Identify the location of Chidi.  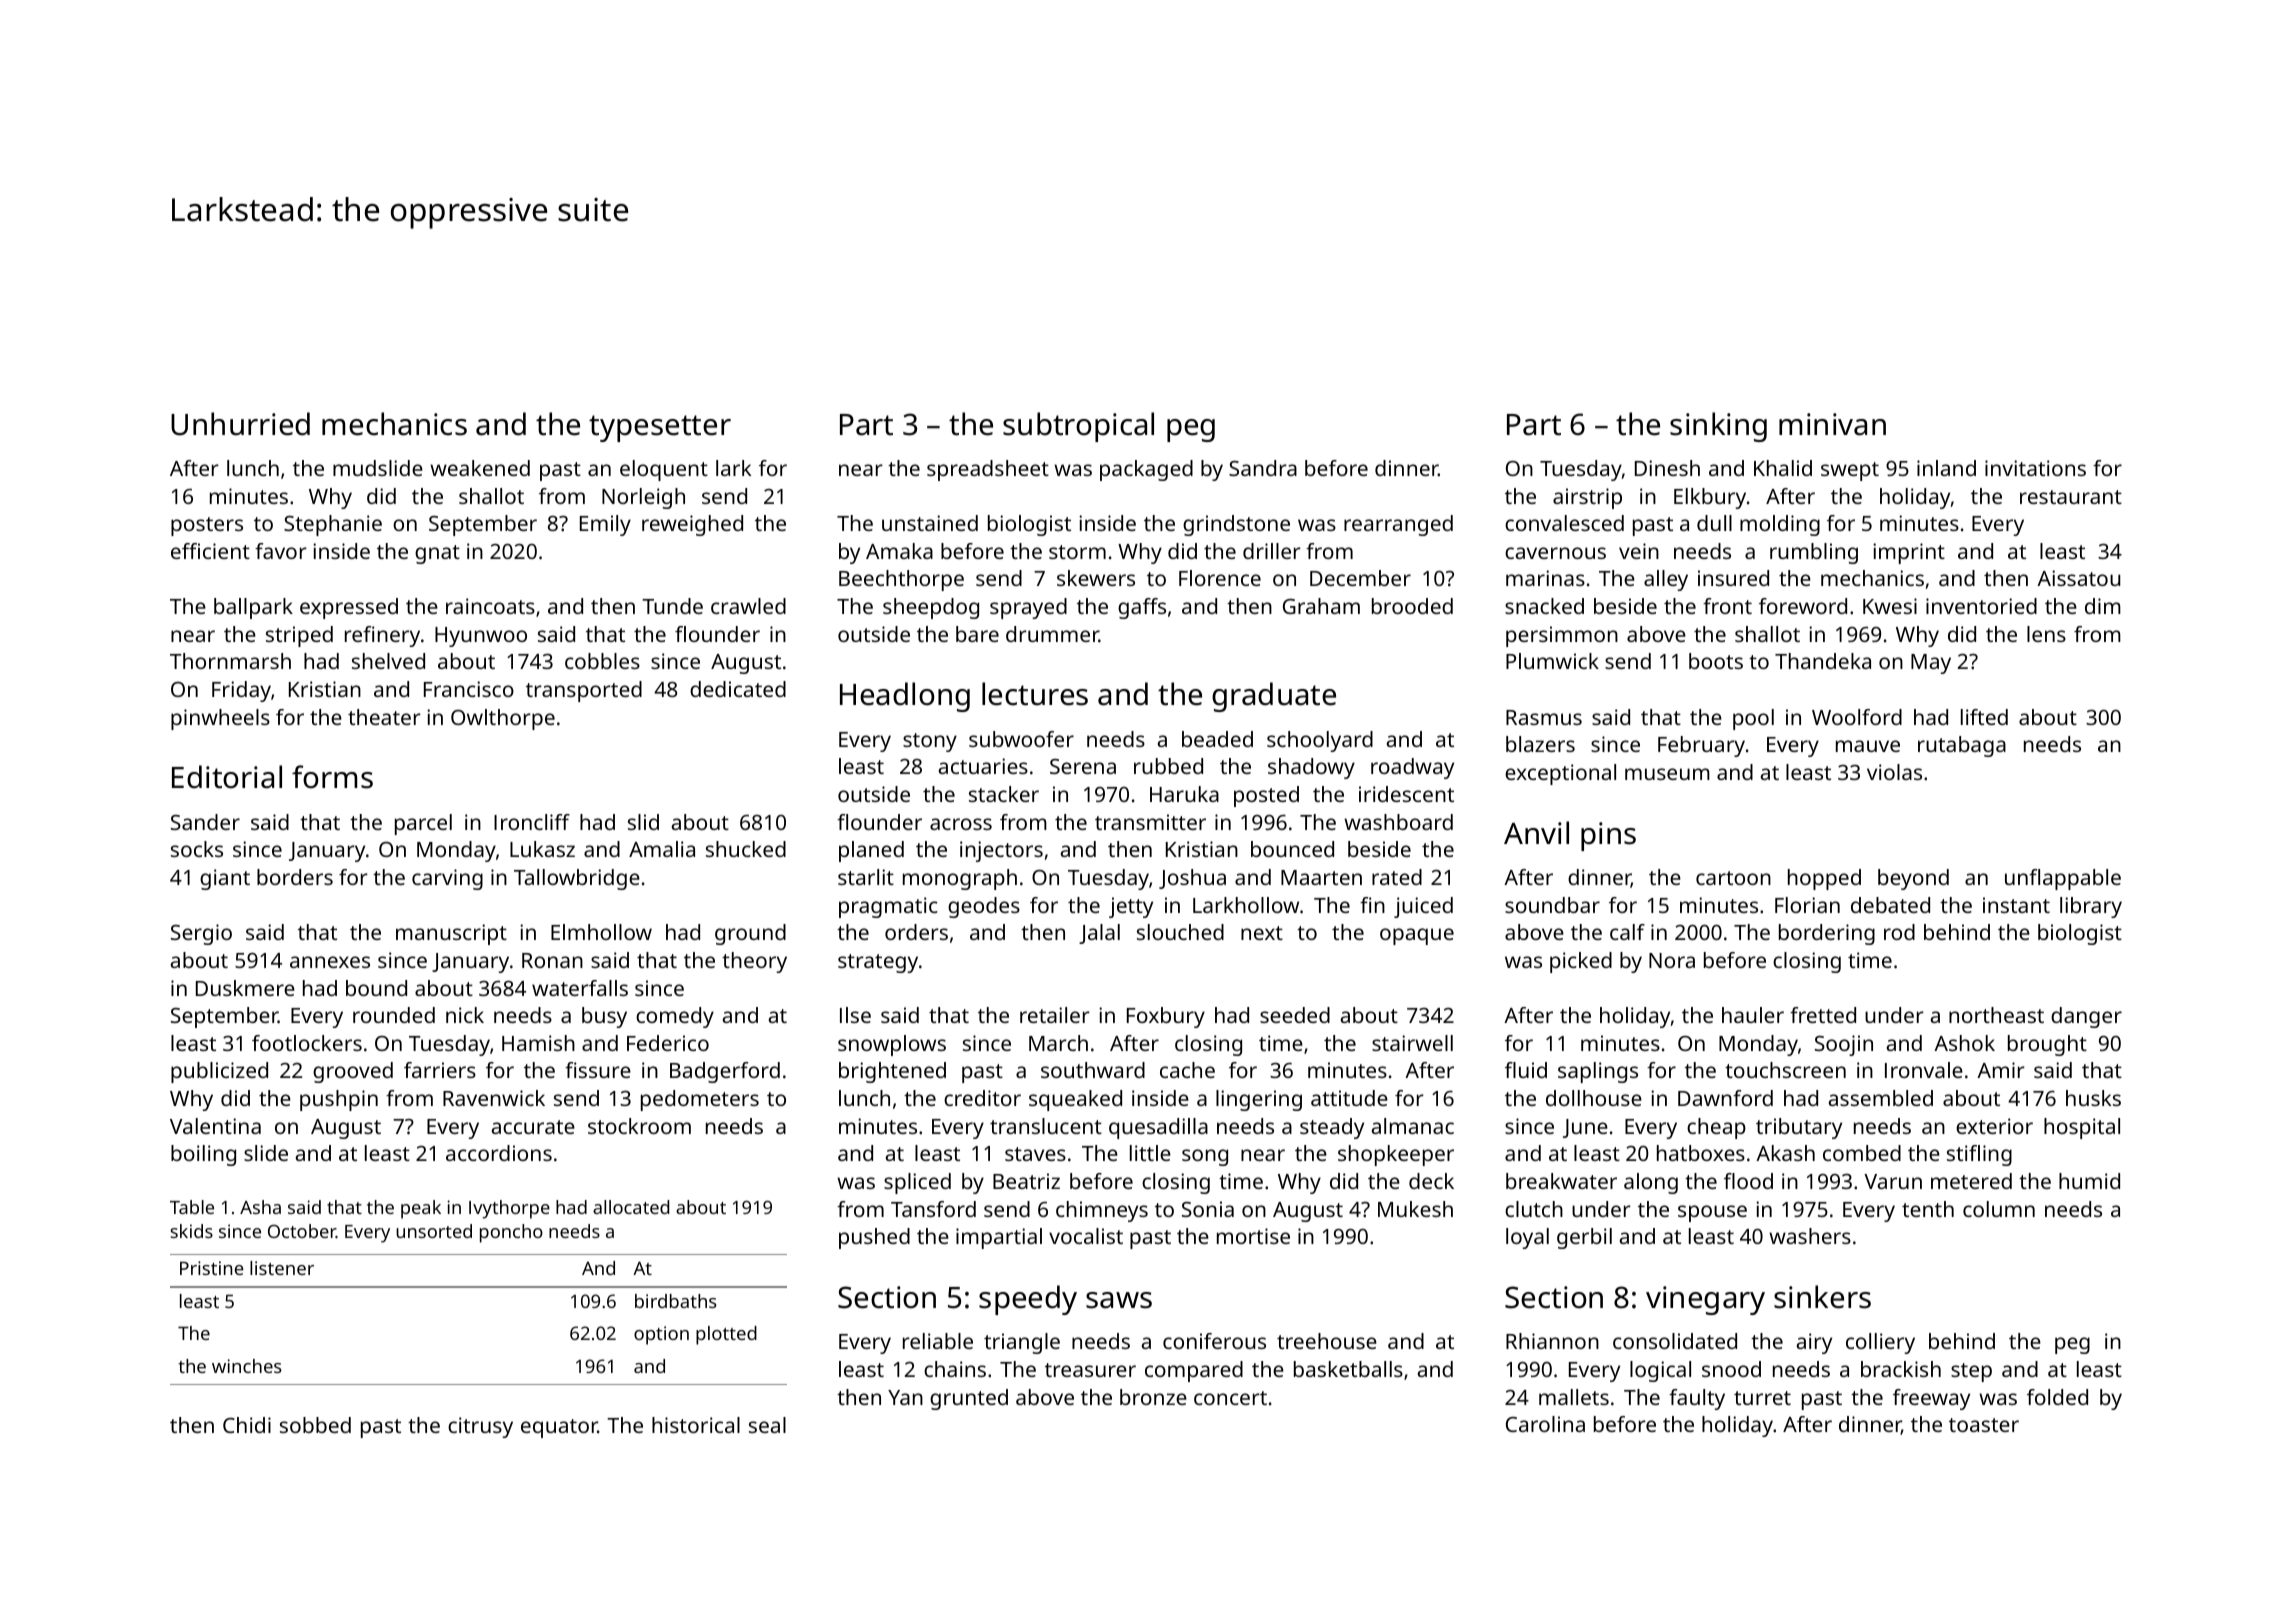
(247, 1425).
